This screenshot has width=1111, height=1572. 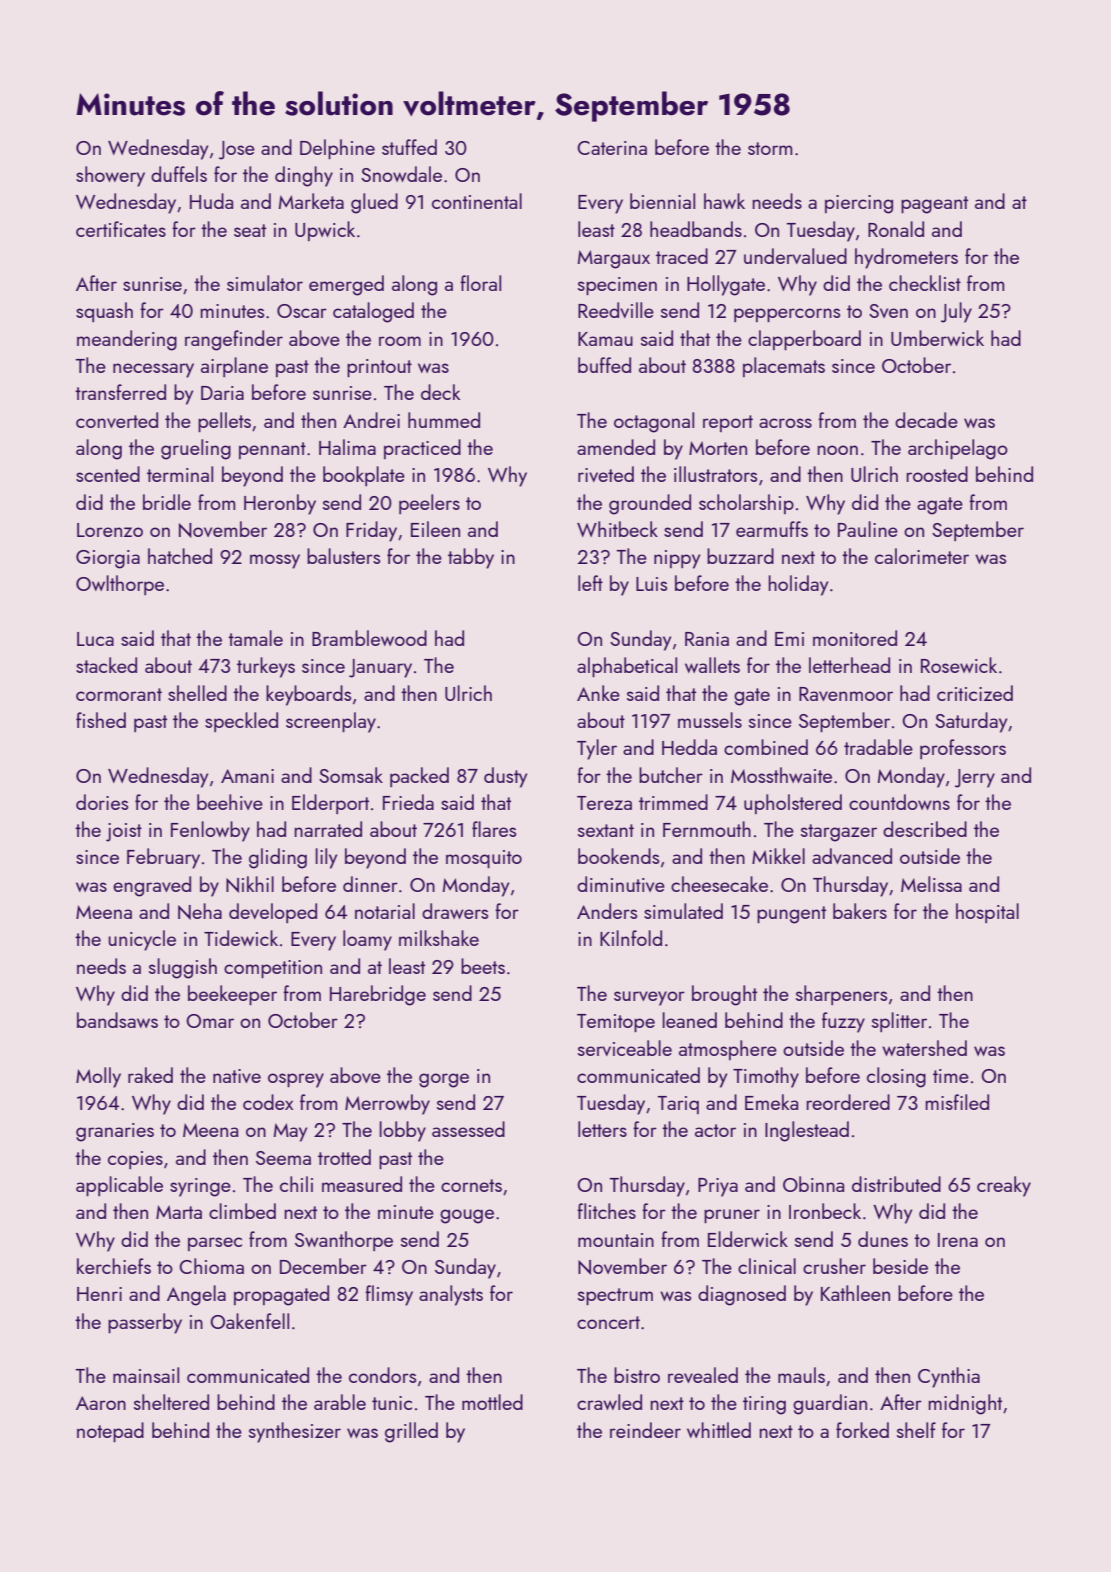 What do you see at coordinates (197, 693) in the screenshot?
I see `shelled` at bounding box center [197, 693].
